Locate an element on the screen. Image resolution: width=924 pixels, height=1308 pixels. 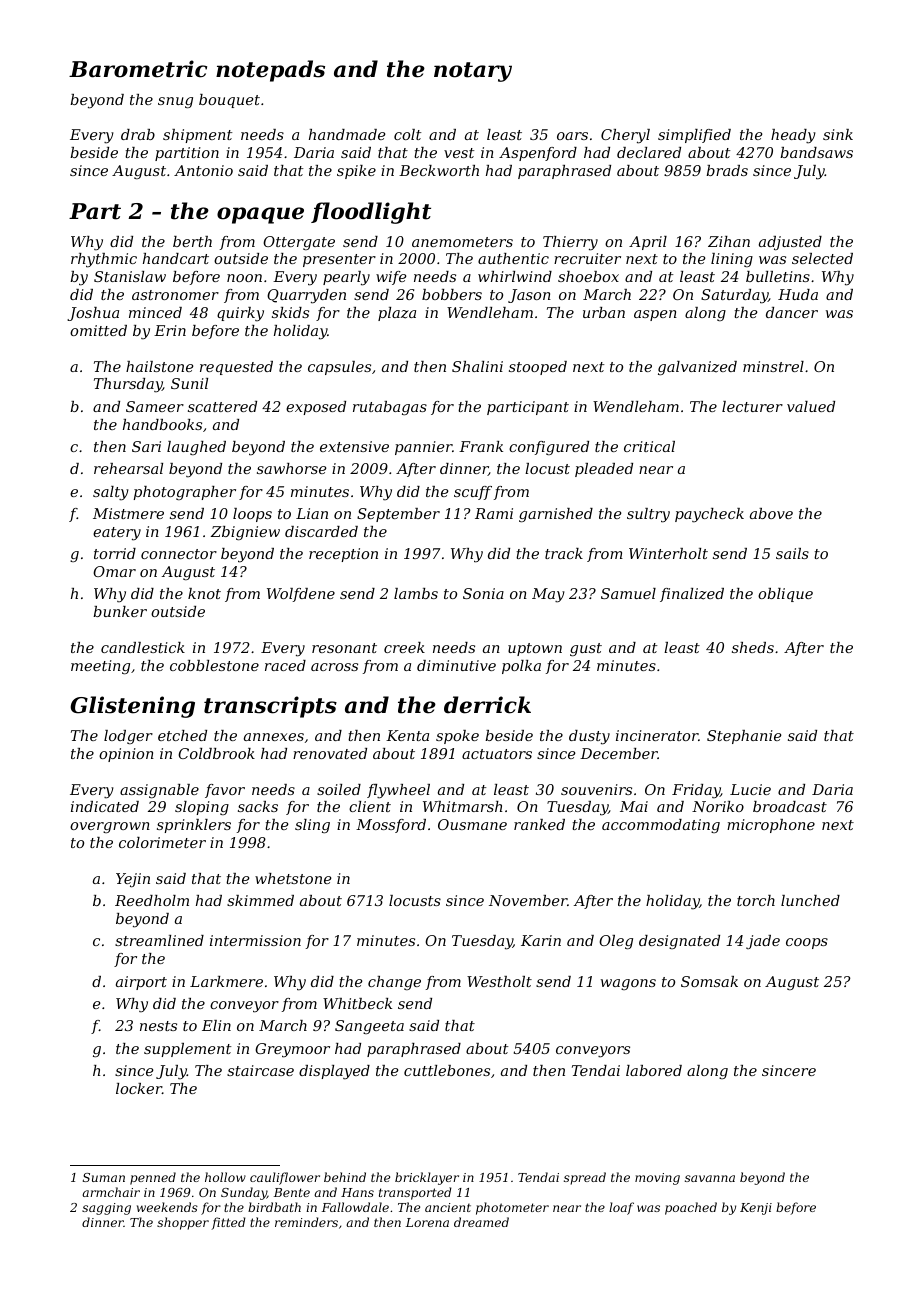
broadcast is located at coordinates (790, 806).
